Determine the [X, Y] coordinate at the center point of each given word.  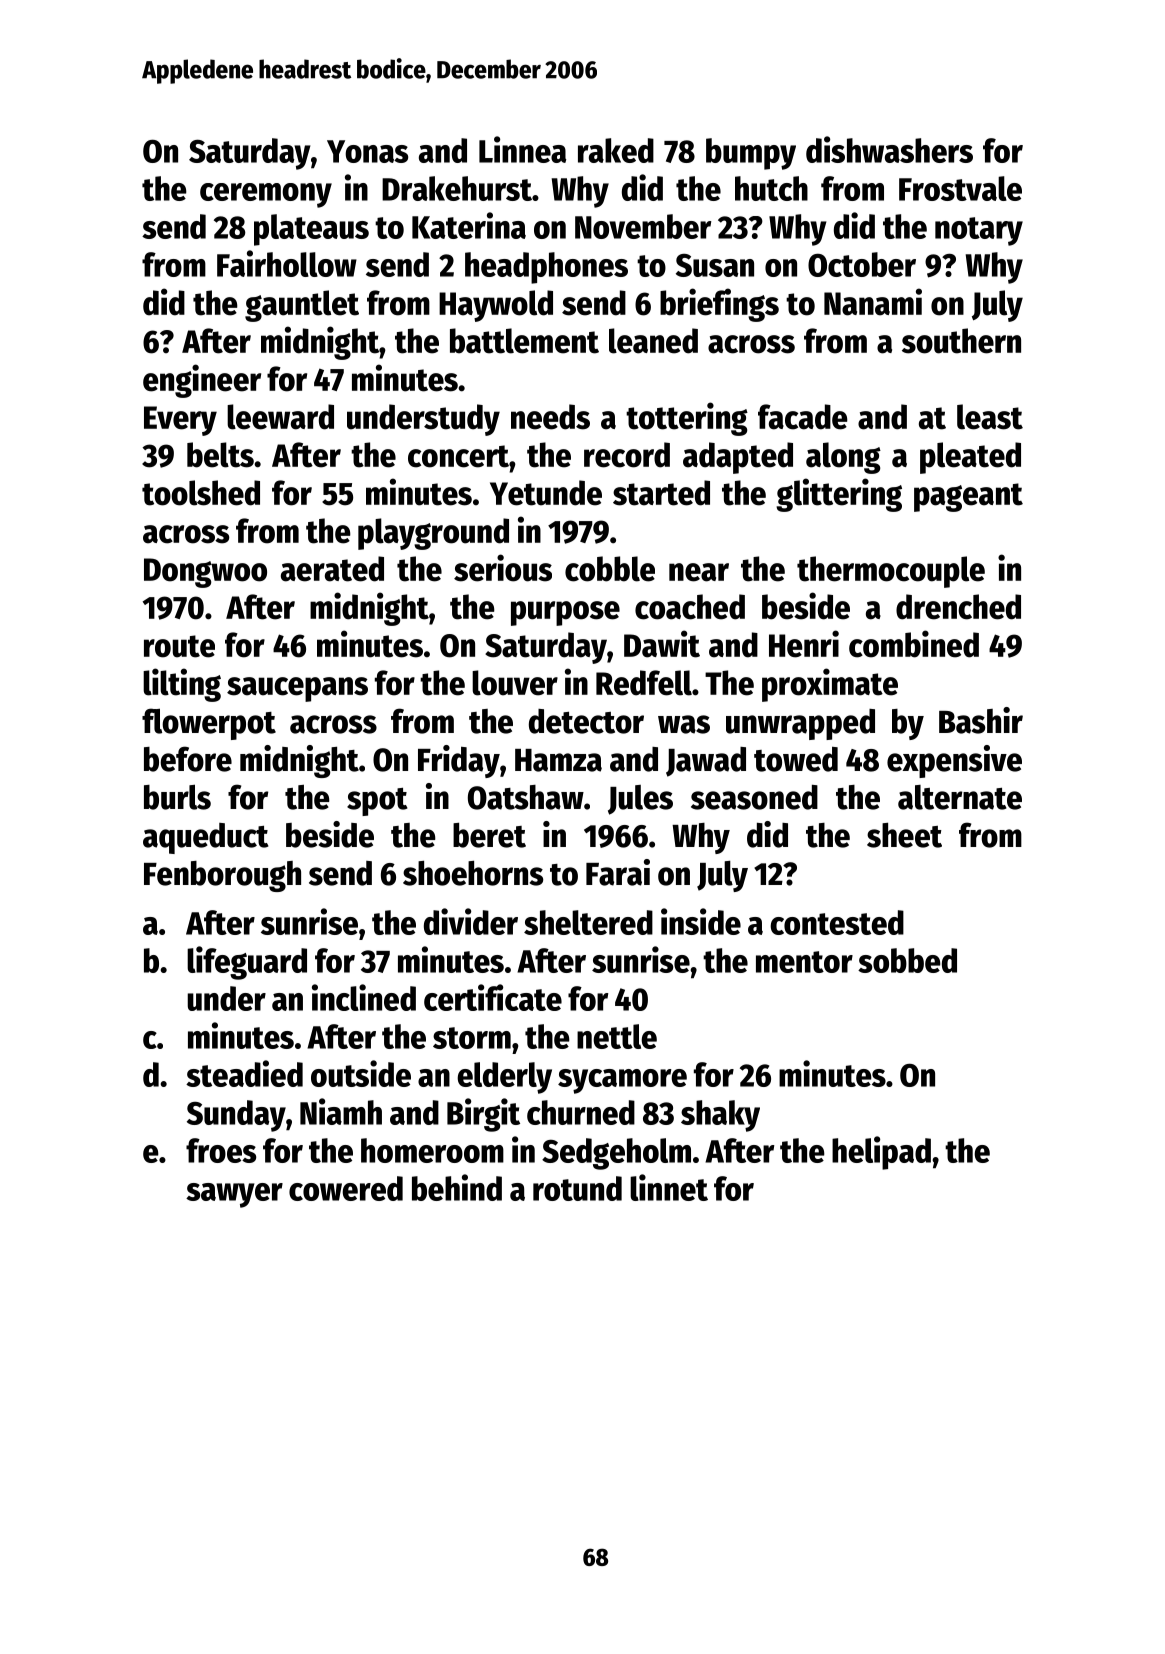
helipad [881, 1153]
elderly [504, 1078]
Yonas [367, 151]
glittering [839, 495]
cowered [346, 1188]
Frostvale [960, 188]
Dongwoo [205, 573]
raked [616, 150]
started [661, 493]
